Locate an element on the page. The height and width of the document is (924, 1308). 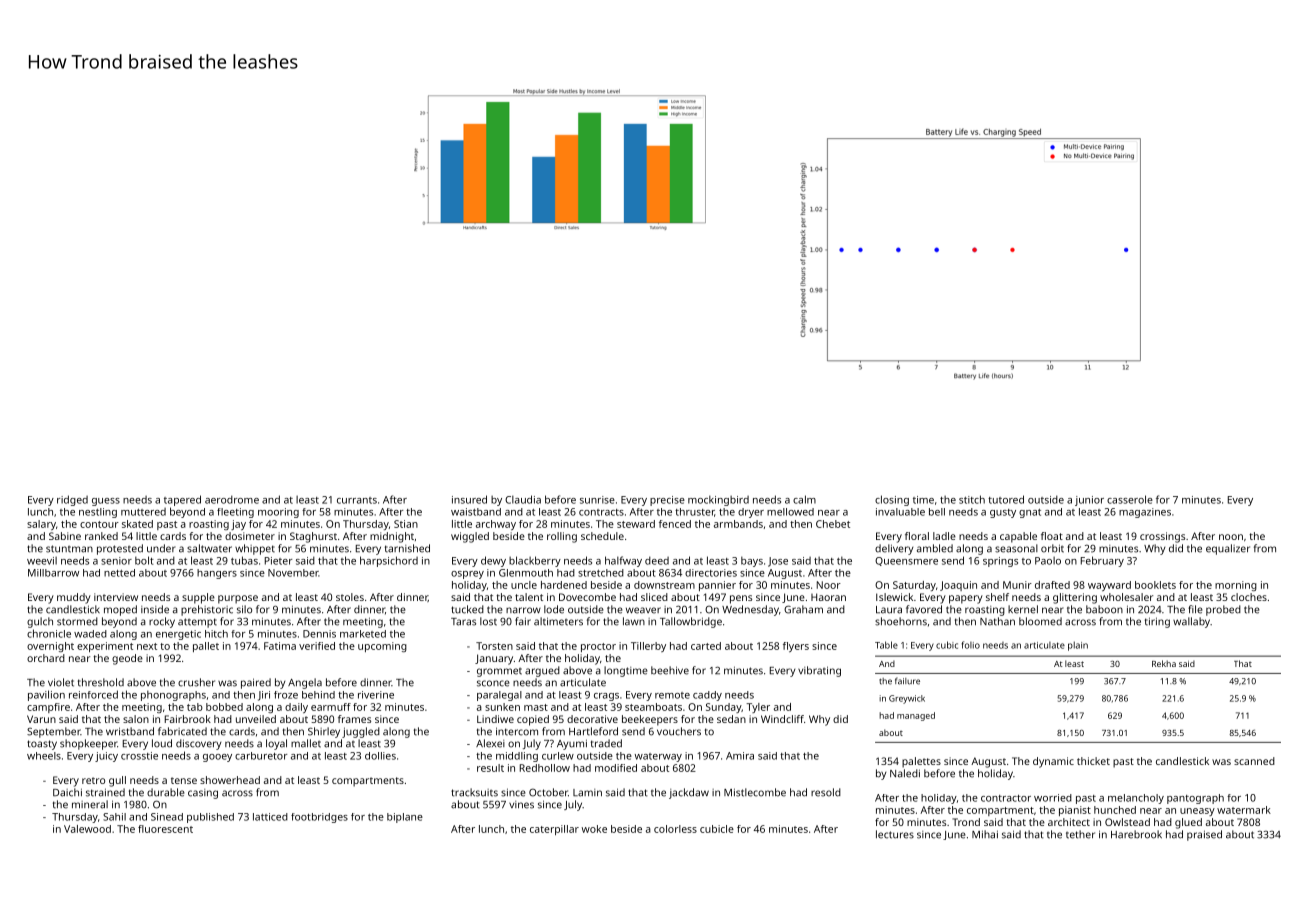
waded is located at coordinates (90, 634).
